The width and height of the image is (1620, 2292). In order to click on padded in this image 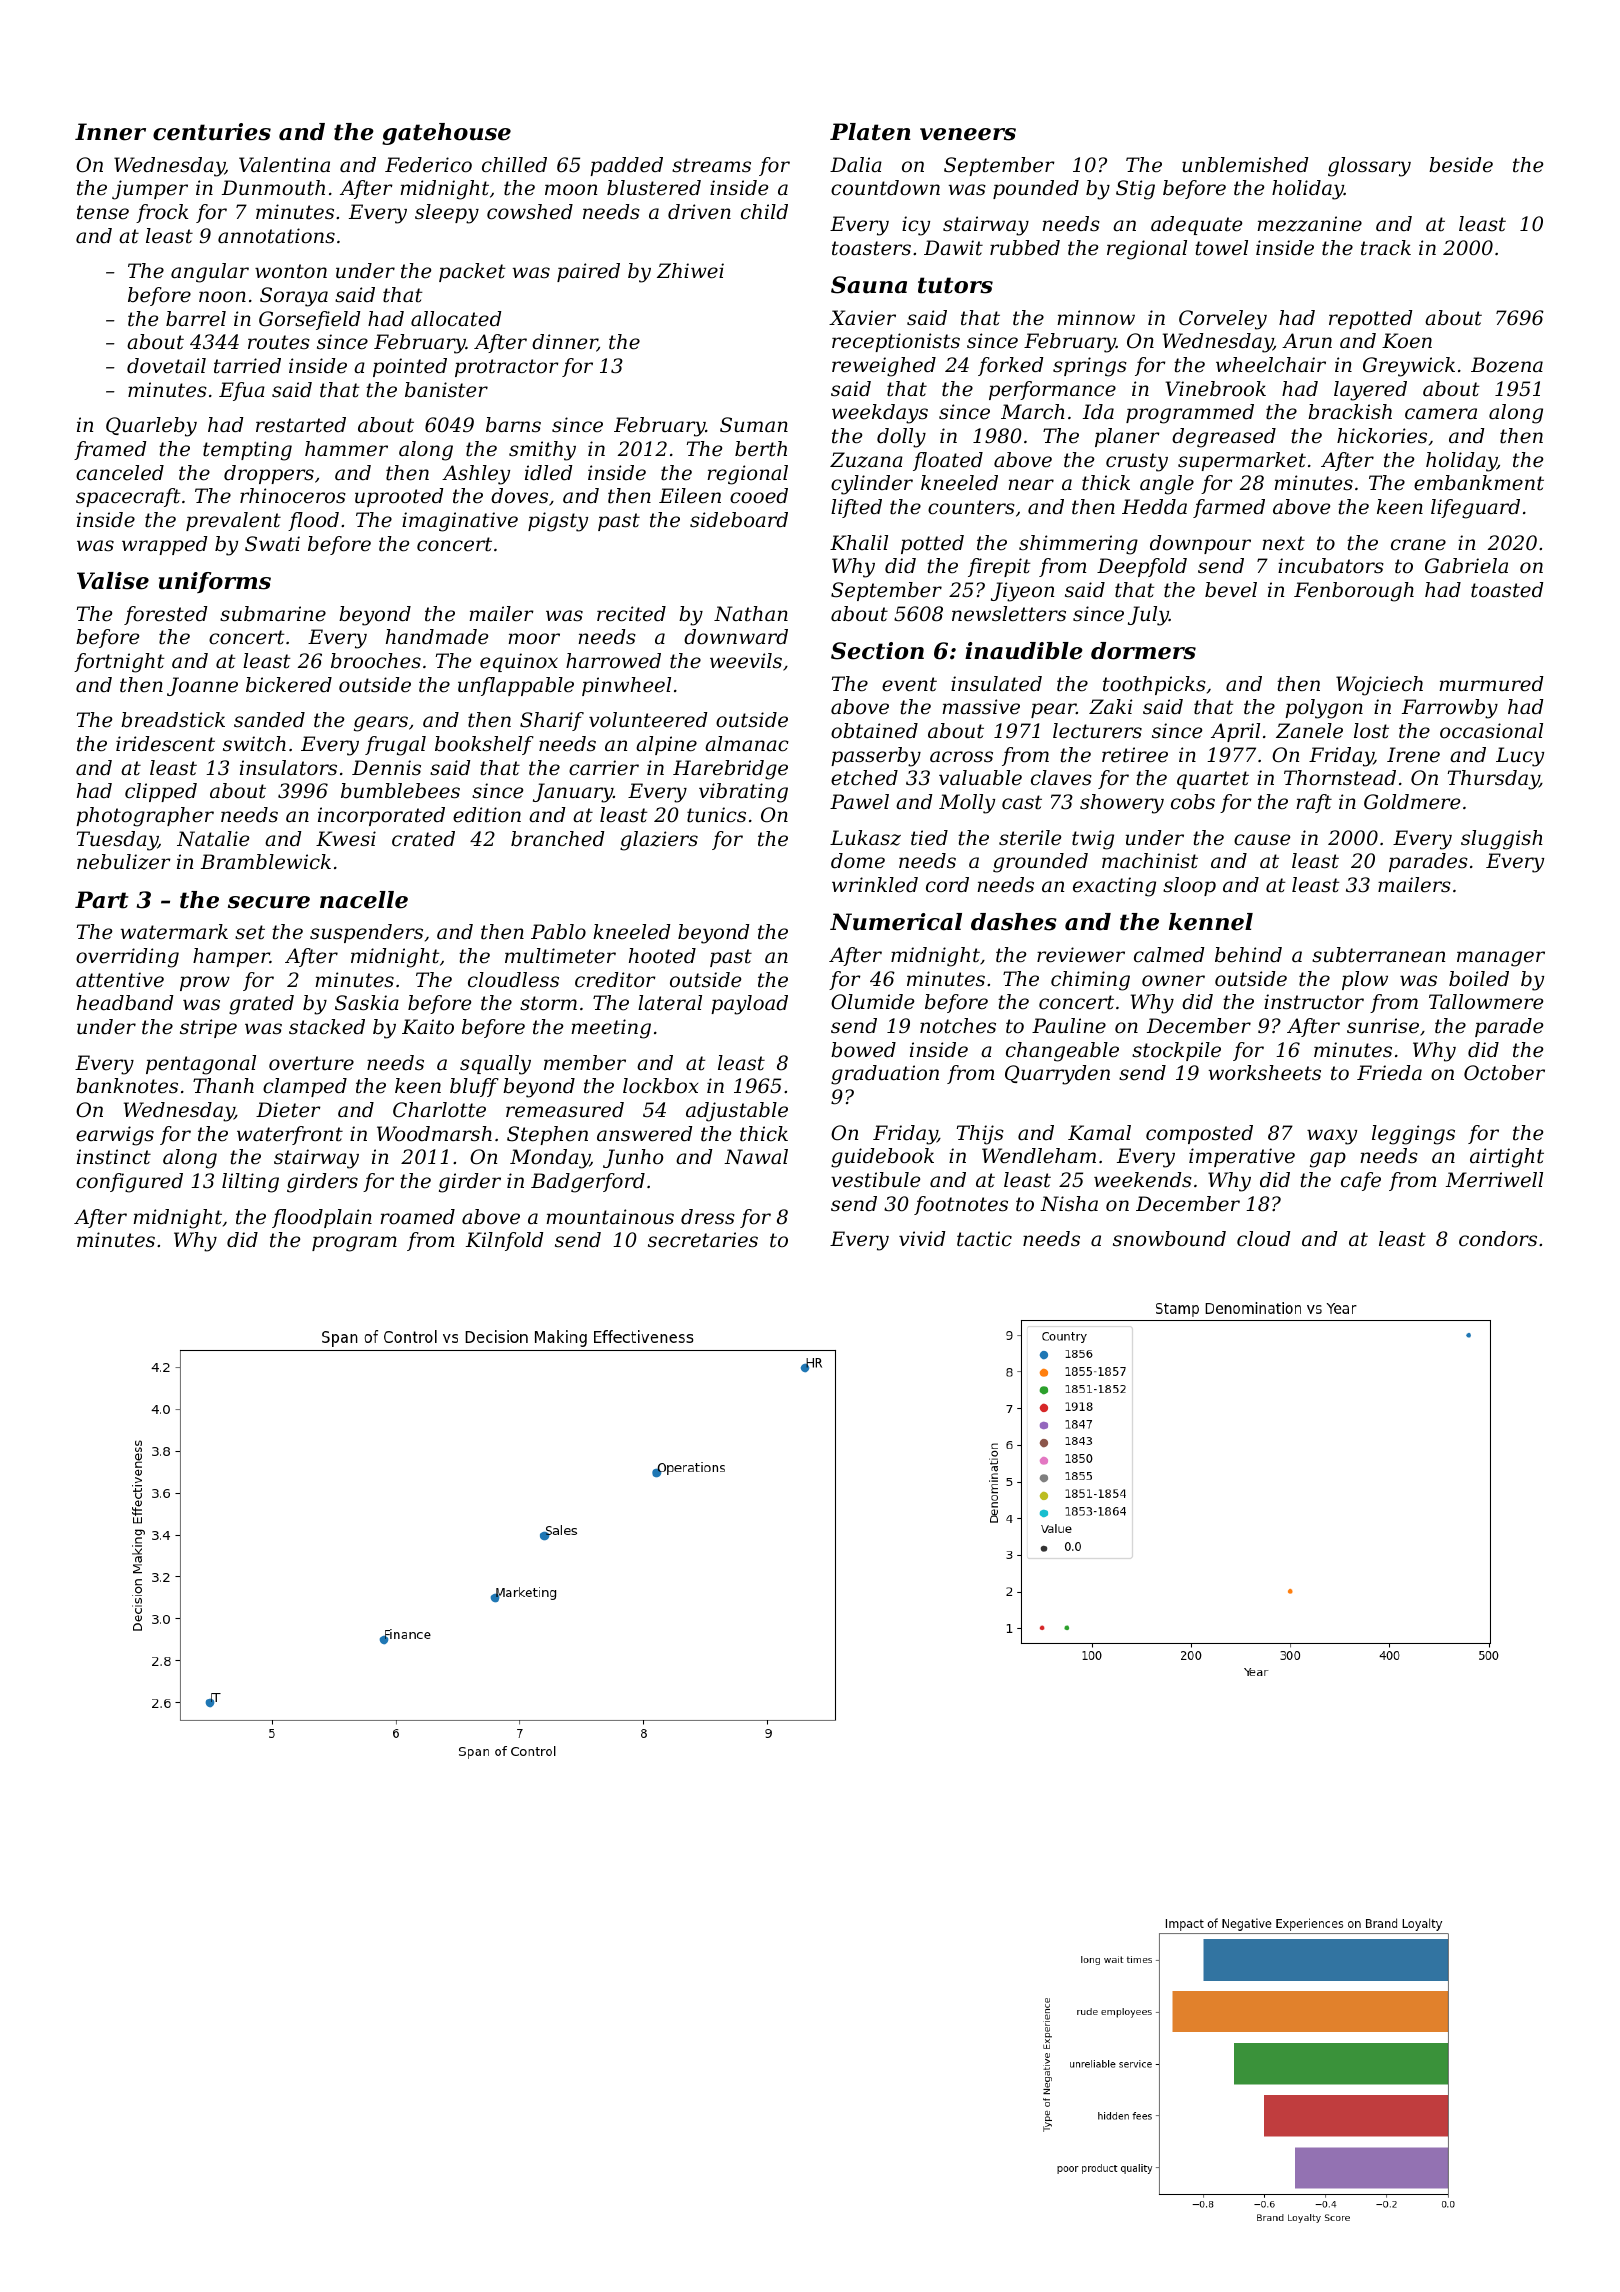, I will do `click(626, 166)`.
